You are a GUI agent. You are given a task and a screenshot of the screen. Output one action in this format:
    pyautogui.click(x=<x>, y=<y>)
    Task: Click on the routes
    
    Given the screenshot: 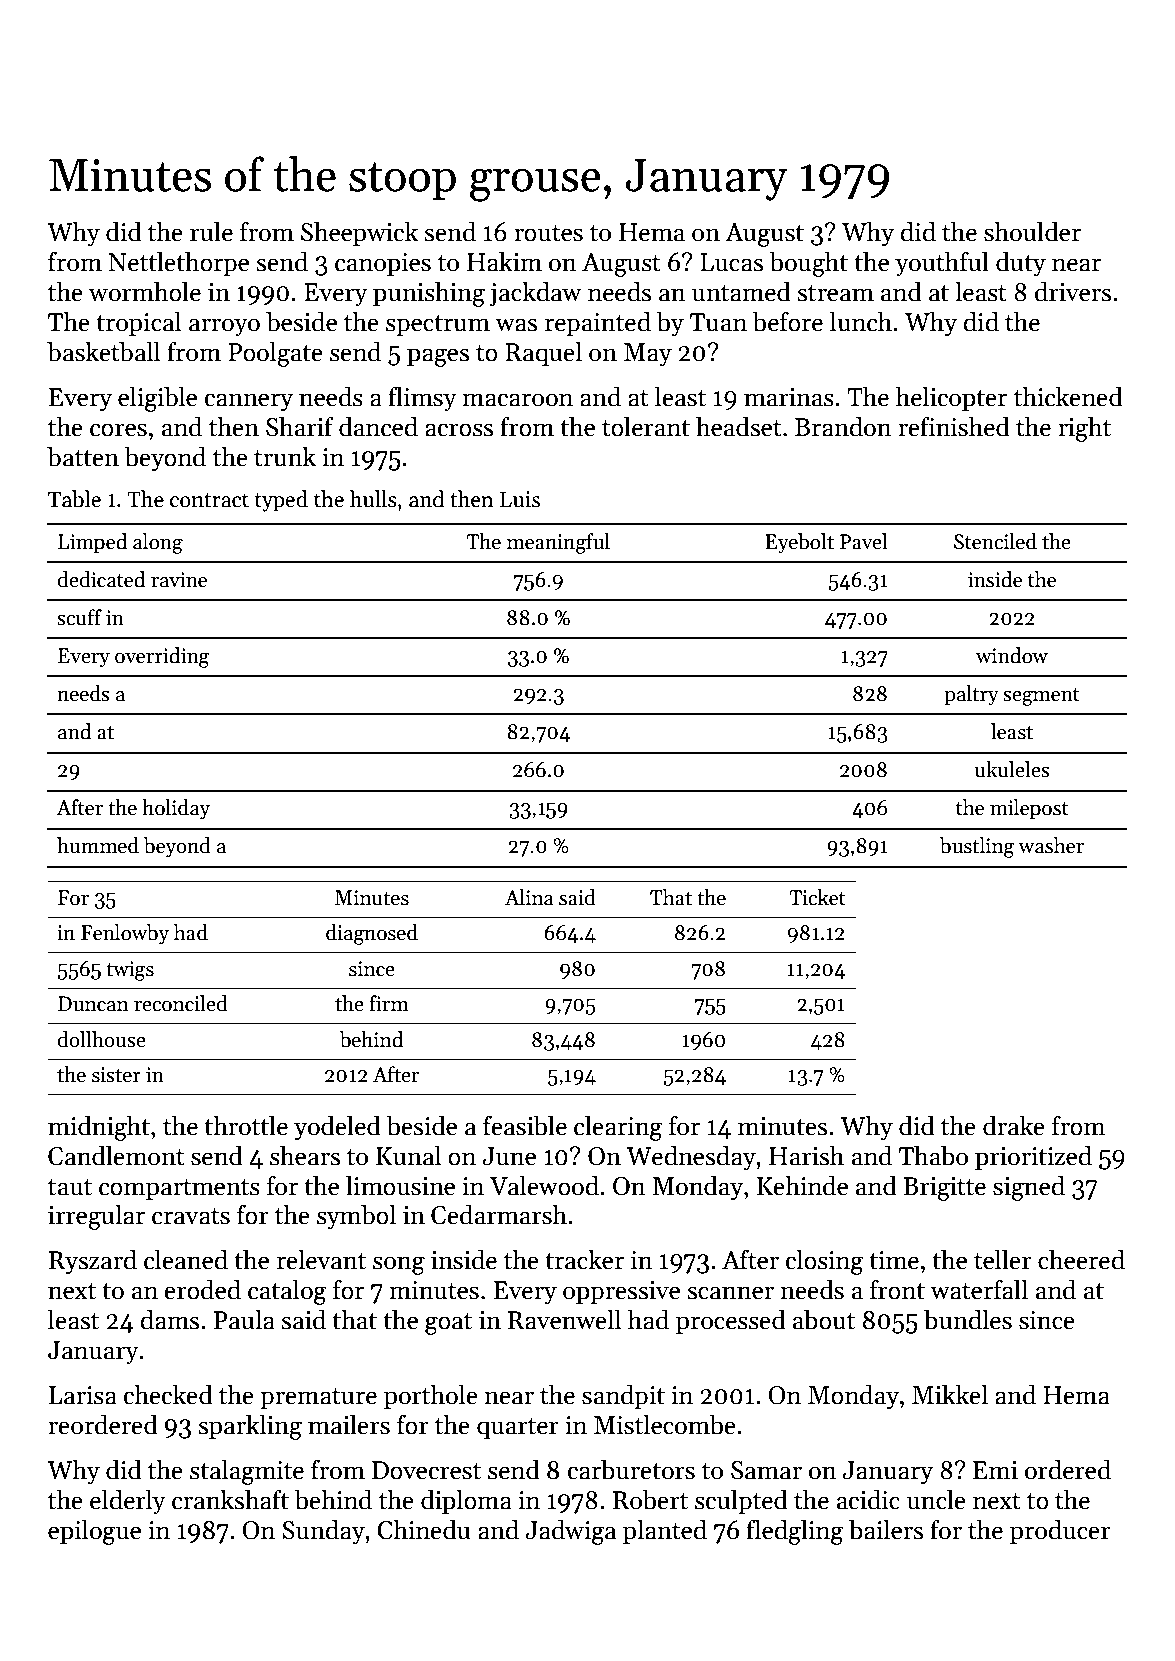 What is the action you would take?
    pyautogui.click(x=548, y=233)
